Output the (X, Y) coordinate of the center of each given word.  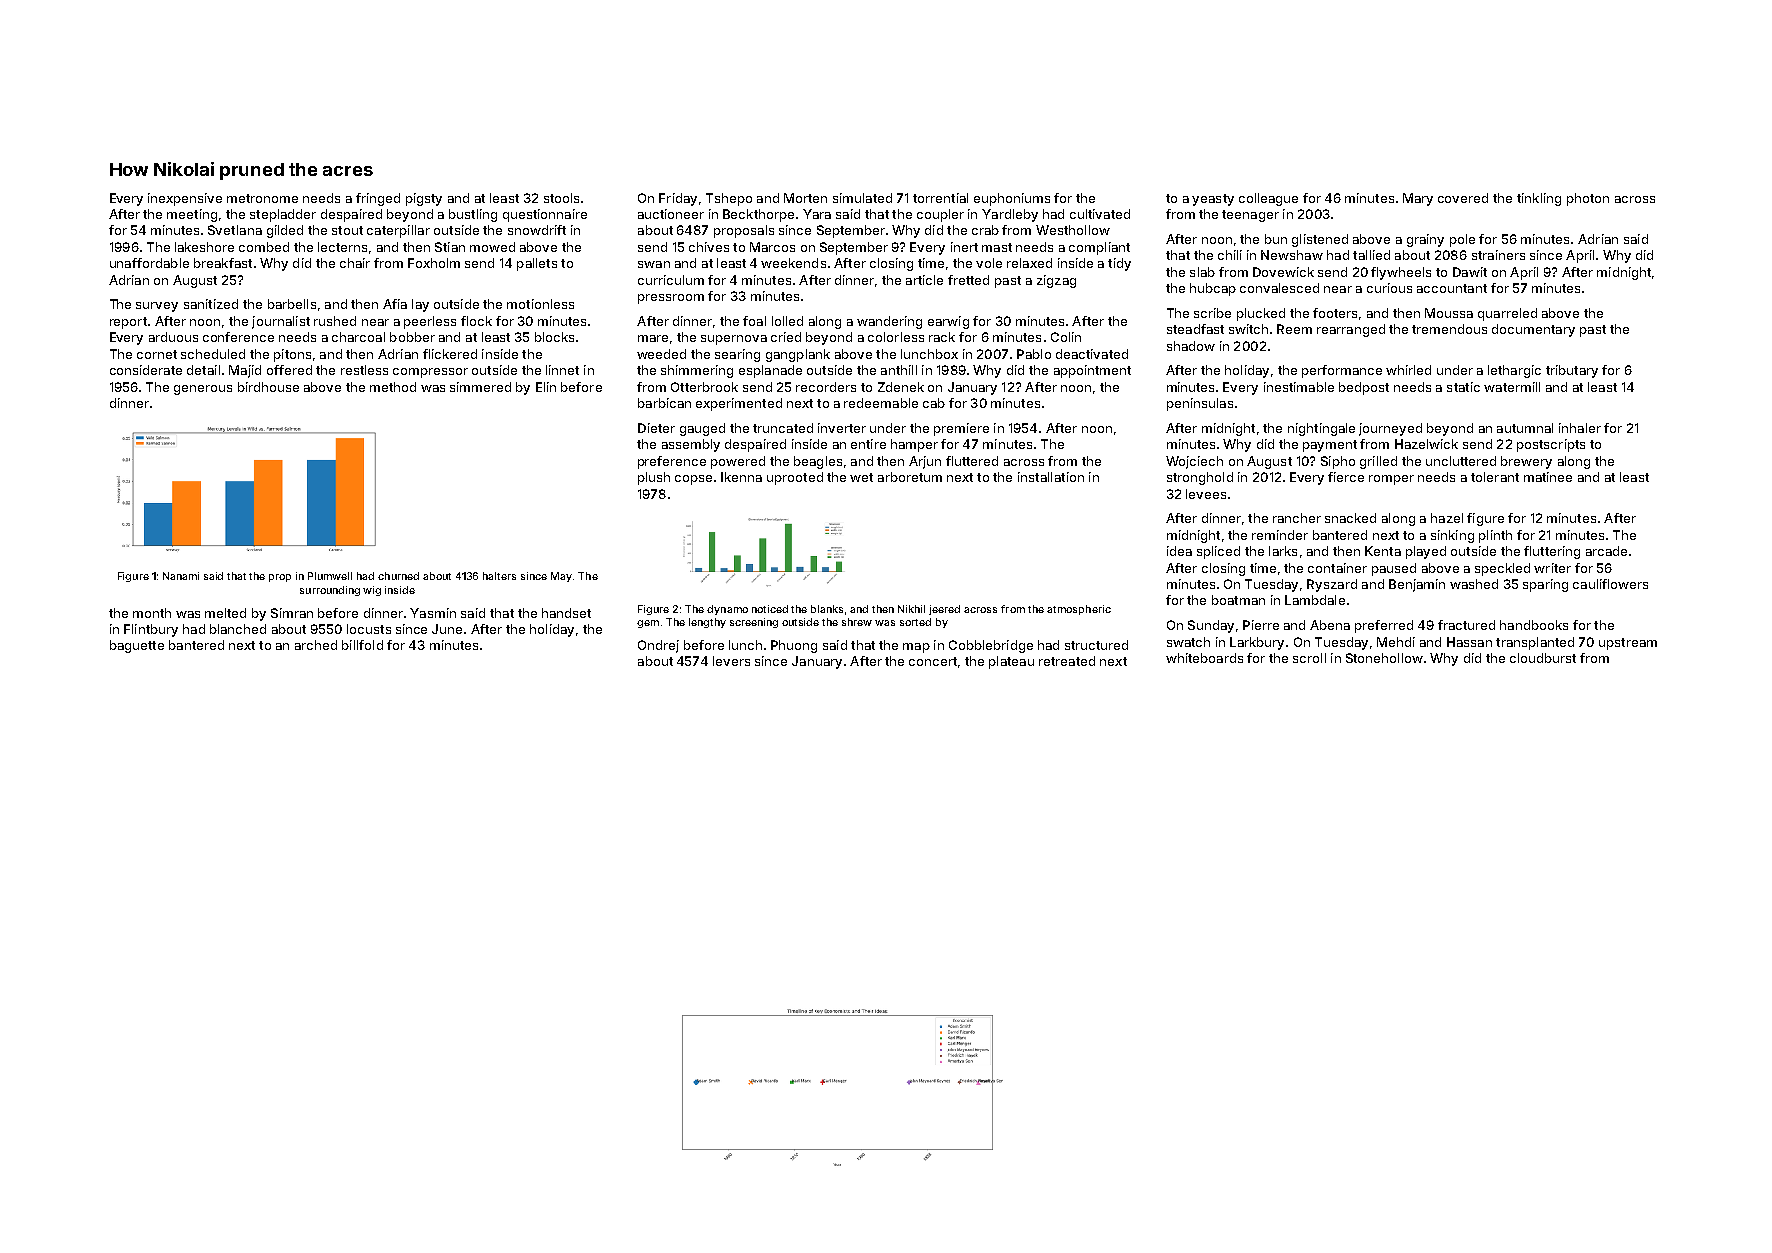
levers (731, 661)
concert (933, 661)
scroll (1309, 658)
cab (934, 403)
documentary (1533, 330)
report (128, 323)
